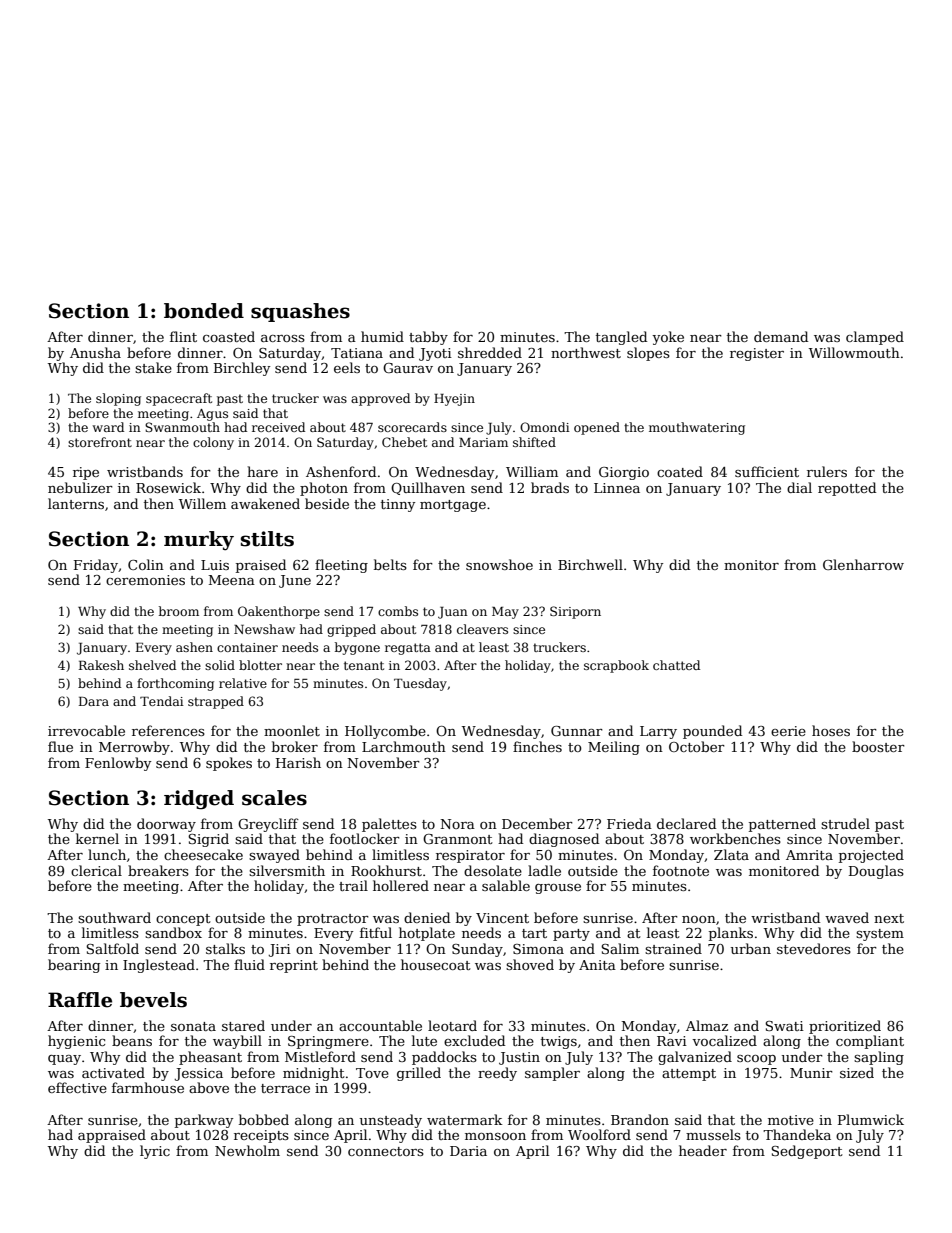 The image size is (952, 1233). I want to click on Meiling, so click(614, 748).
